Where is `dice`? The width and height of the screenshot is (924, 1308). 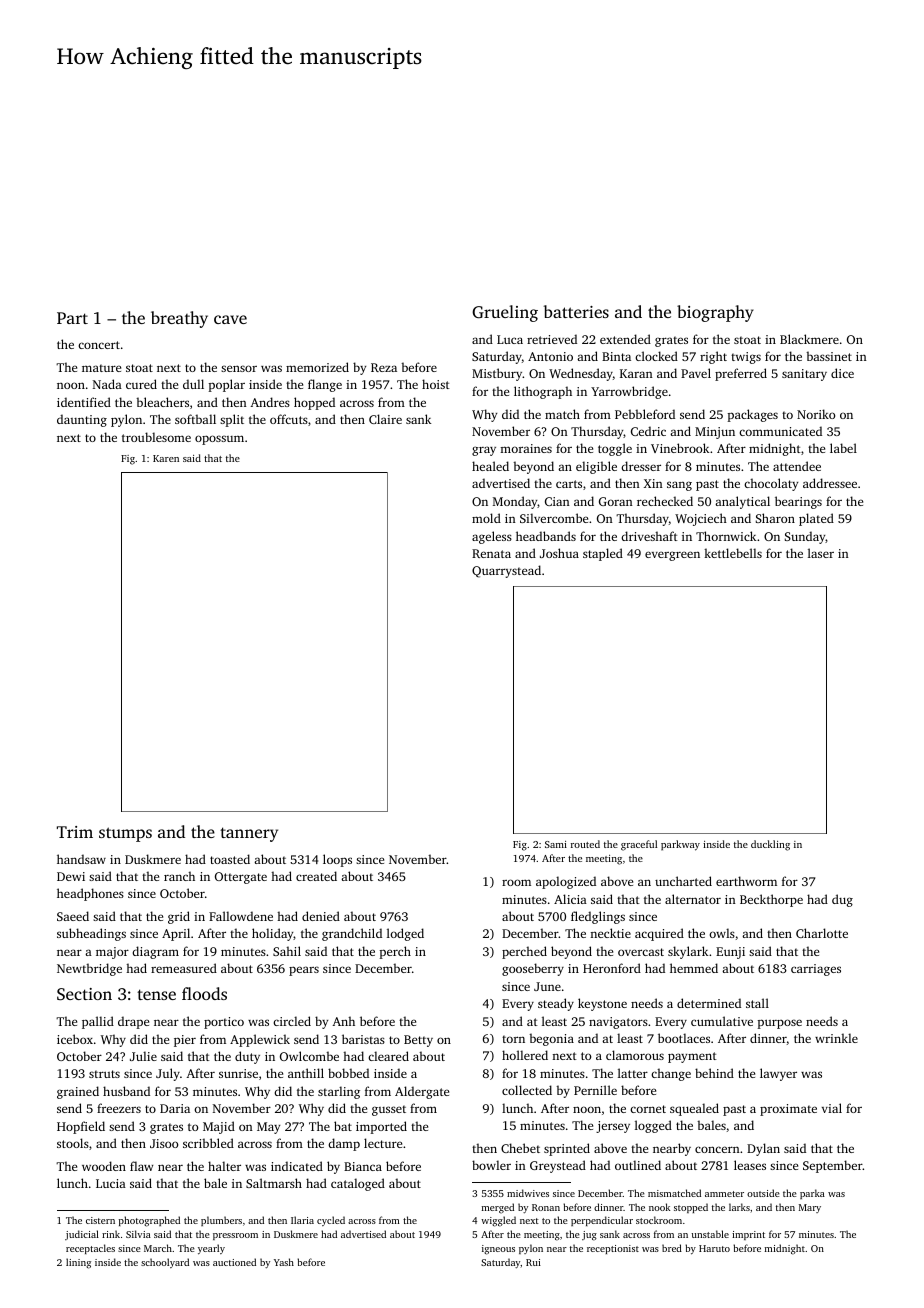
dice is located at coordinates (842, 373).
